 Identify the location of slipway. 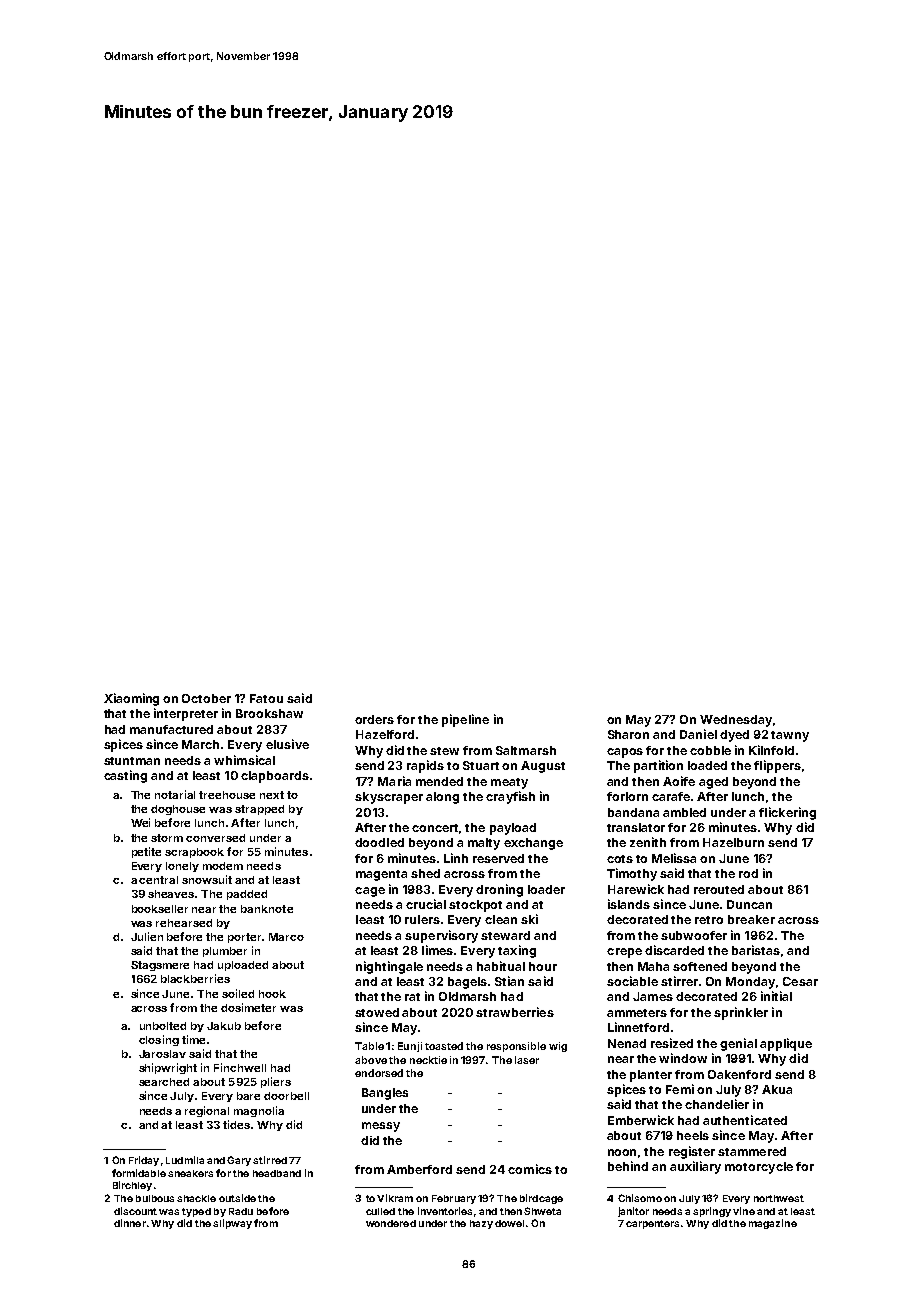
(232, 1224).
